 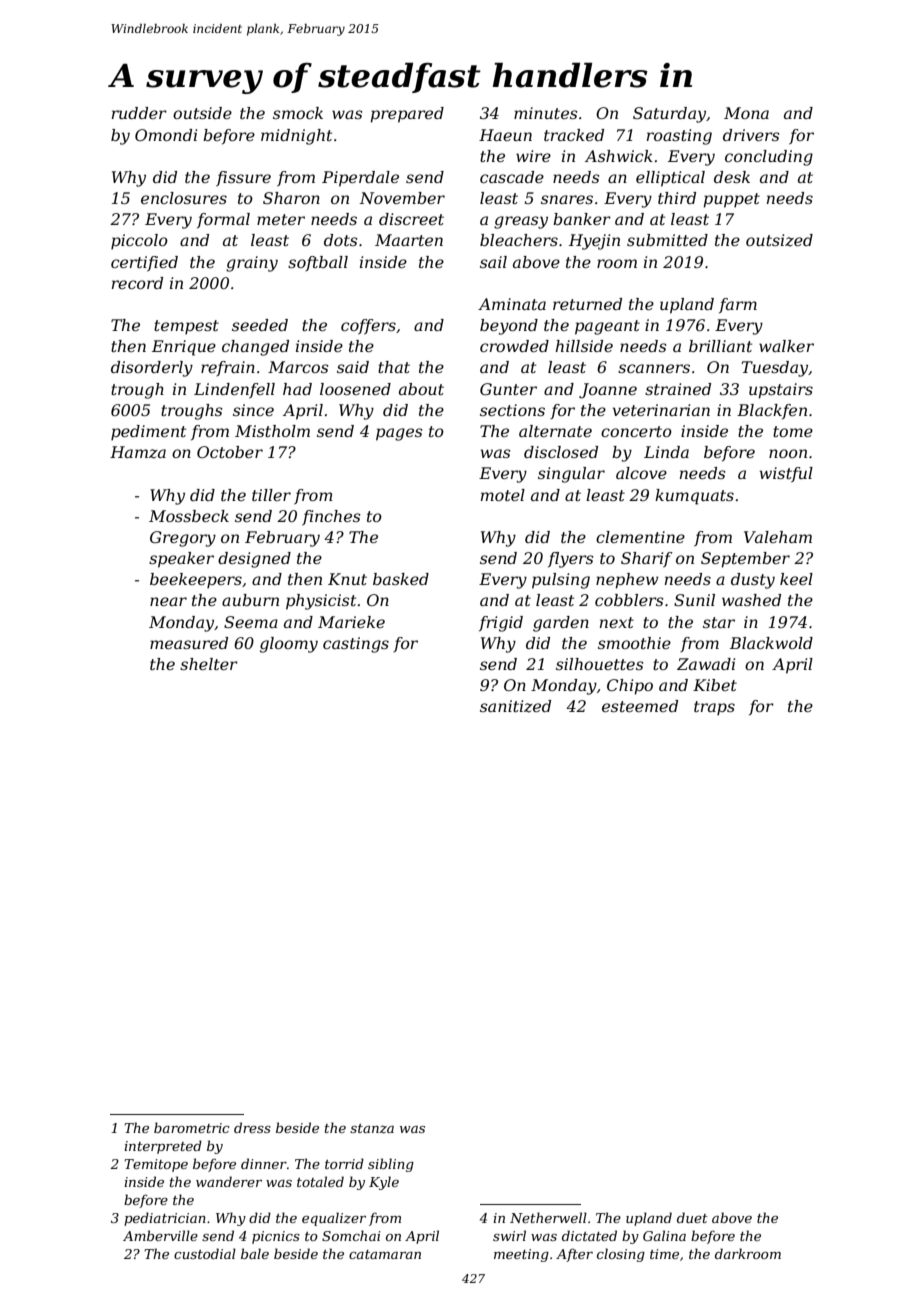 I want to click on auburn, so click(x=250, y=600).
